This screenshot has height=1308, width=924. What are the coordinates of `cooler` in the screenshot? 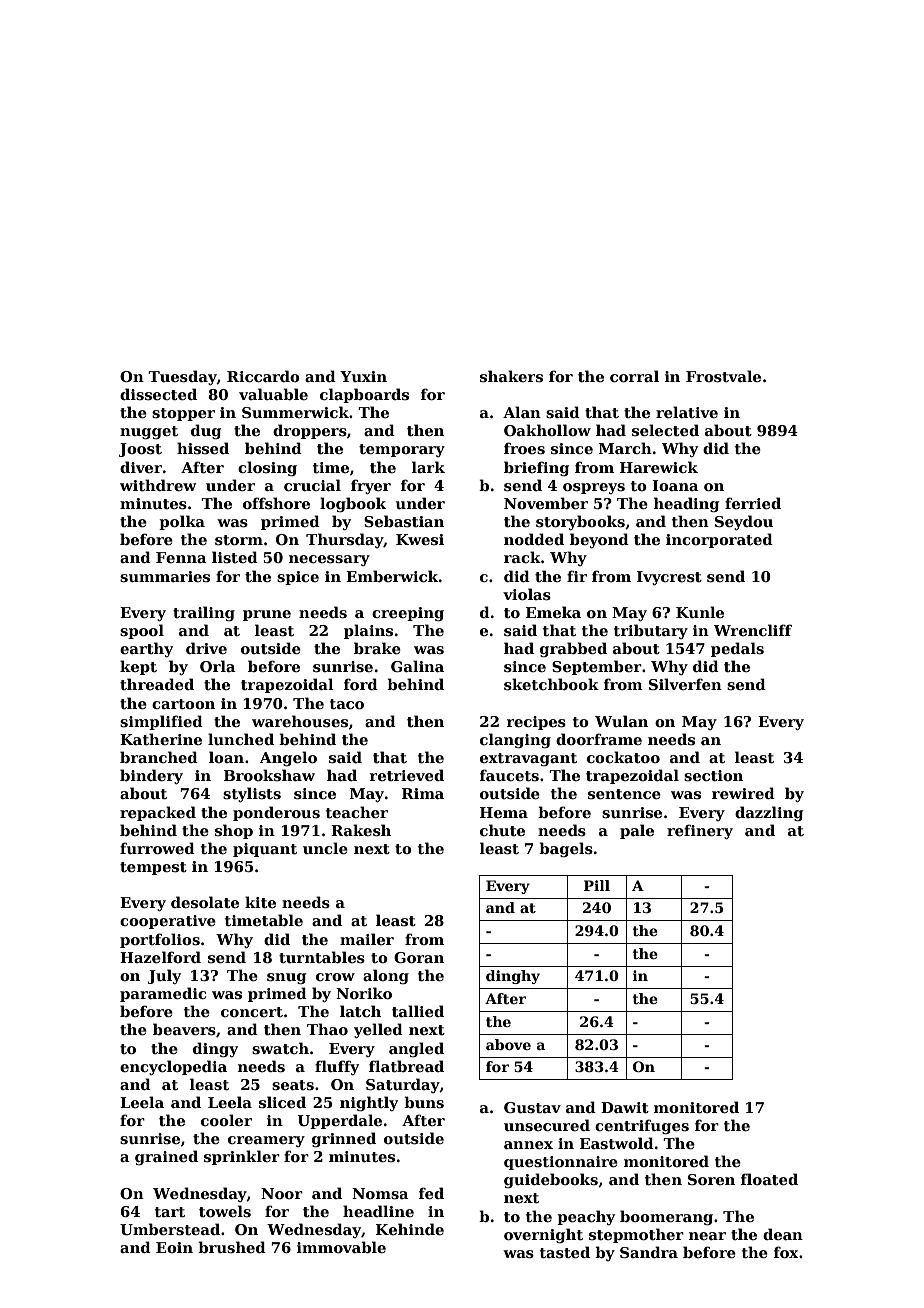 It's located at (226, 1120).
